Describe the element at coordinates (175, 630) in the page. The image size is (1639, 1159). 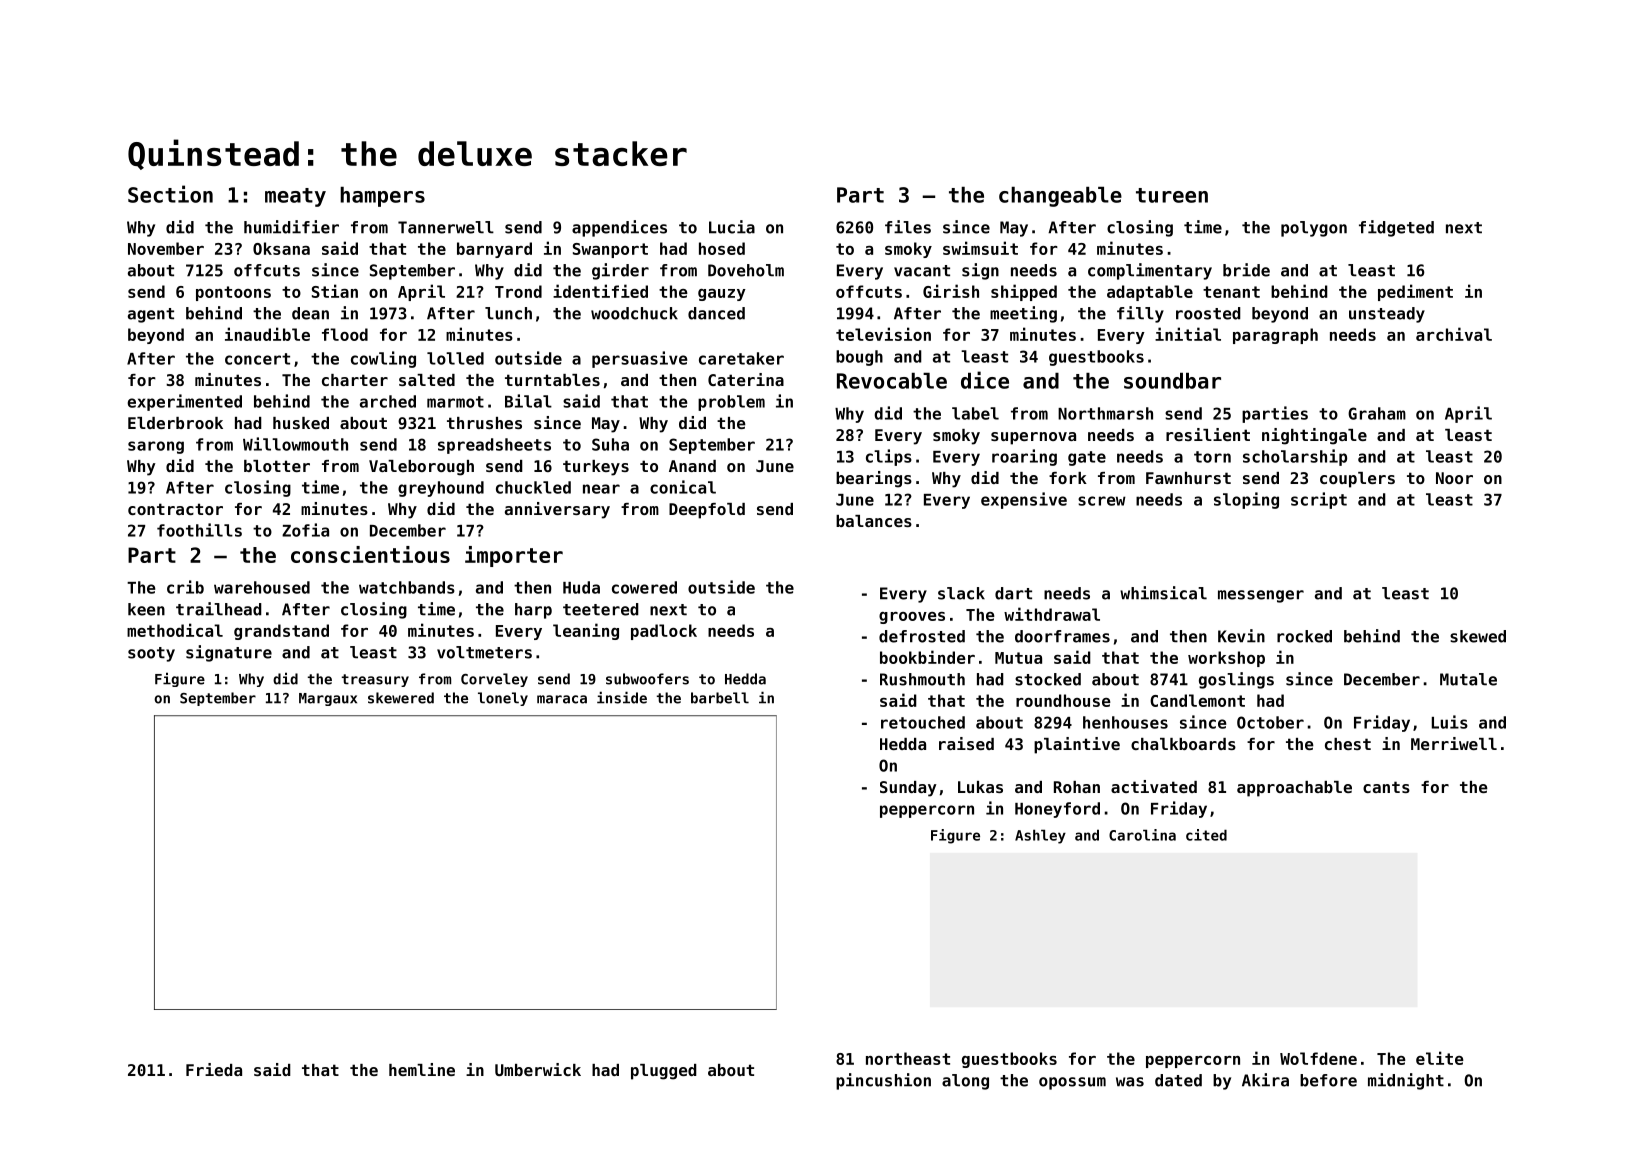
I see `methodical` at that location.
